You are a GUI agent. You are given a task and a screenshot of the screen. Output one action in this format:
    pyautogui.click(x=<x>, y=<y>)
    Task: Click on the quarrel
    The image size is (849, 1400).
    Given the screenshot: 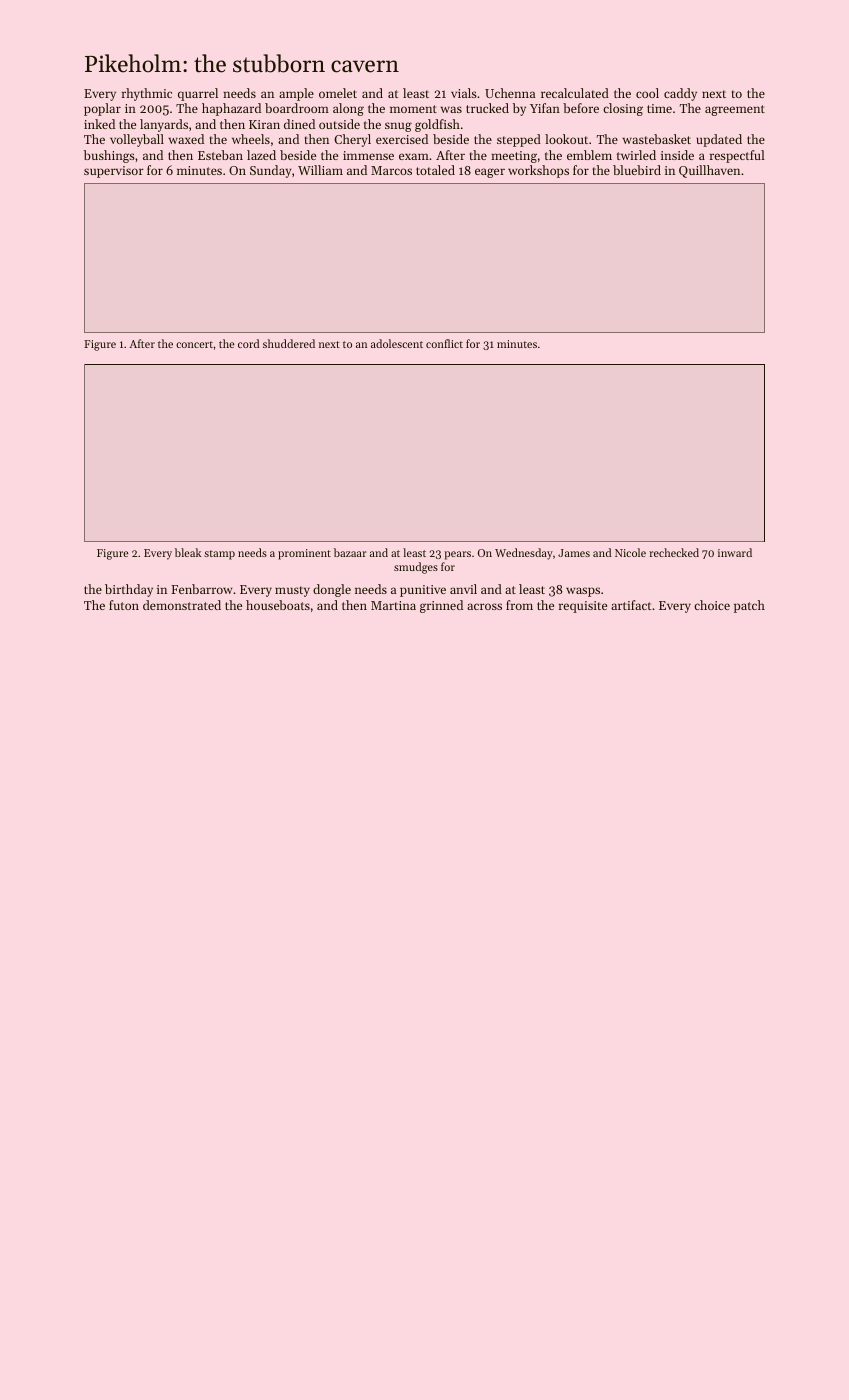 What is the action you would take?
    pyautogui.click(x=198, y=94)
